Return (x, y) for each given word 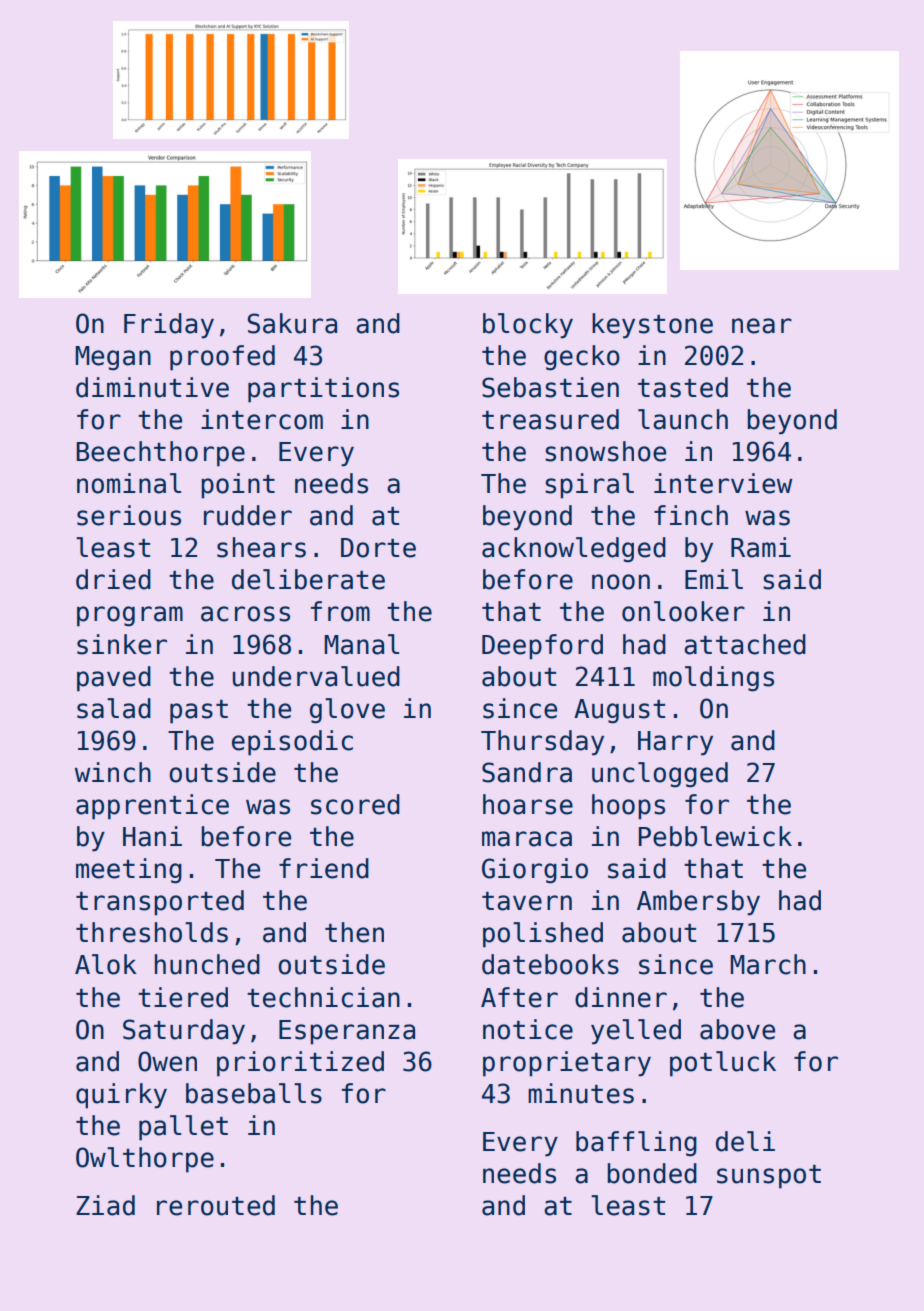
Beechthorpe (161, 454)
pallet (183, 1128)
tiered (183, 997)
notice (528, 1029)
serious (129, 515)
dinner (621, 997)
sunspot (769, 1177)
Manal (362, 644)
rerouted (216, 1205)
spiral (589, 486)
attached (745, 644)
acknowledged (574, 550)
